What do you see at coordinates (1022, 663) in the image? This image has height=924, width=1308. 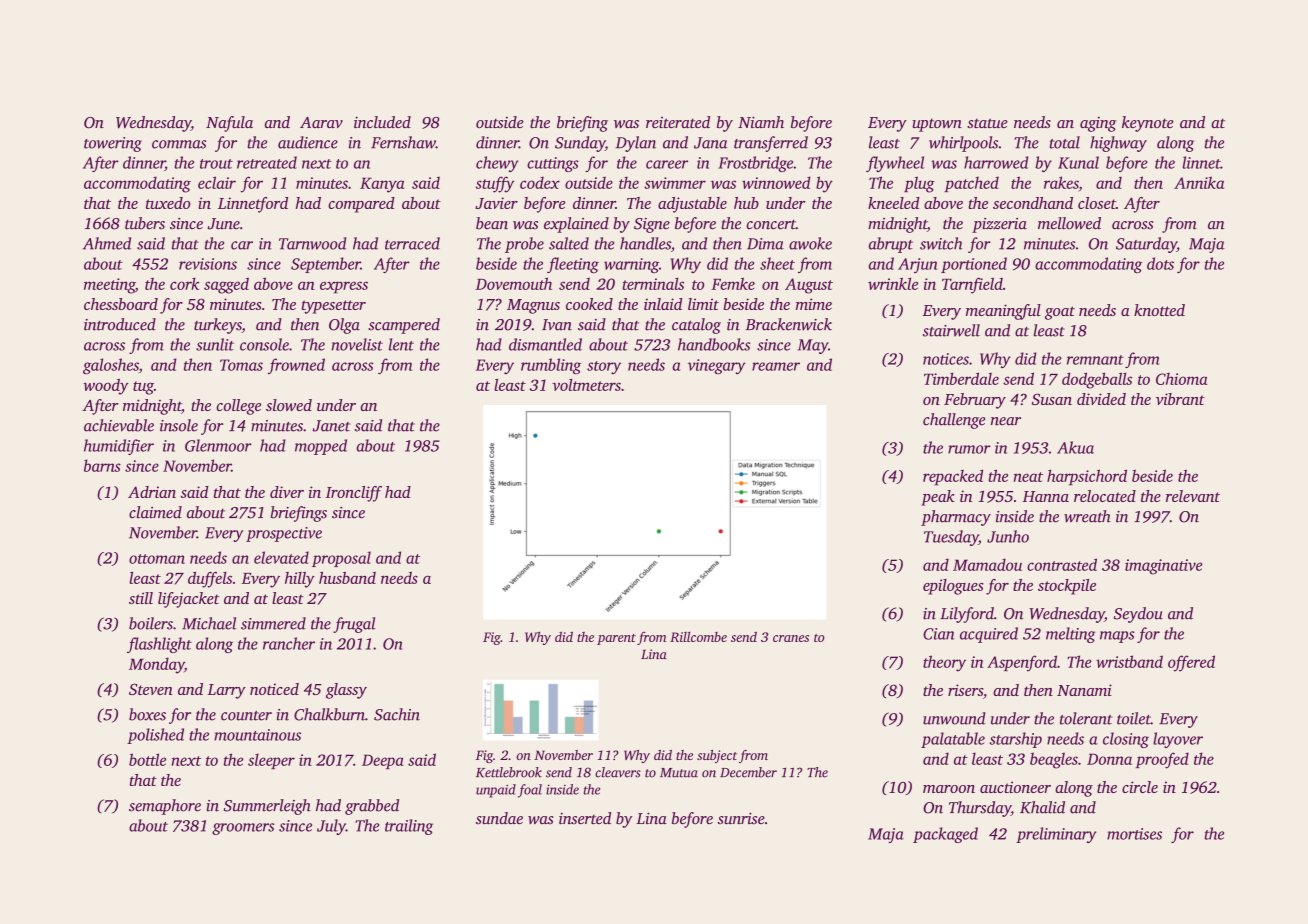 I see `Aspenford` at bounding box center [1022, 663].
